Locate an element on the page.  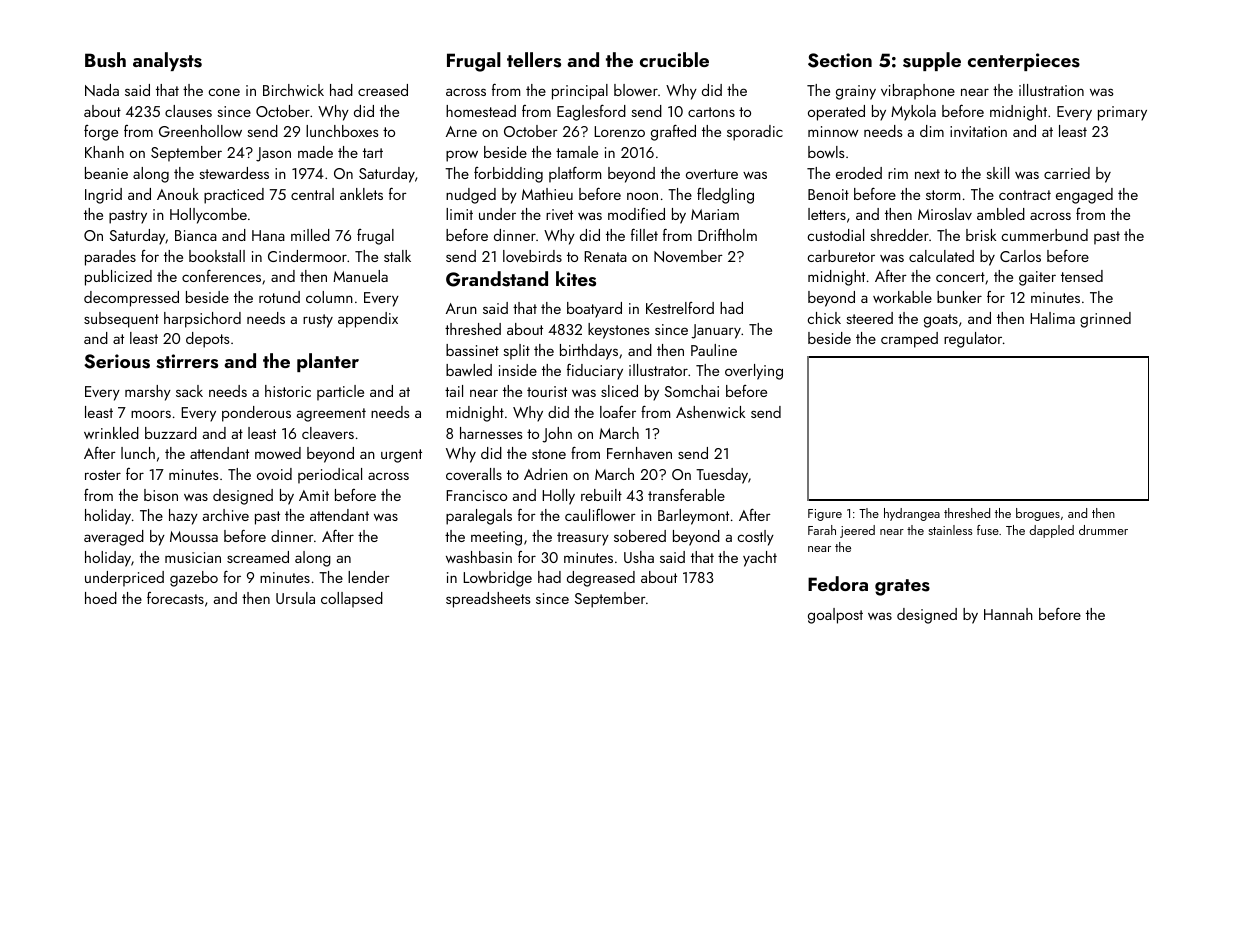
cummerbund is located at coordinates (1044, 235).
